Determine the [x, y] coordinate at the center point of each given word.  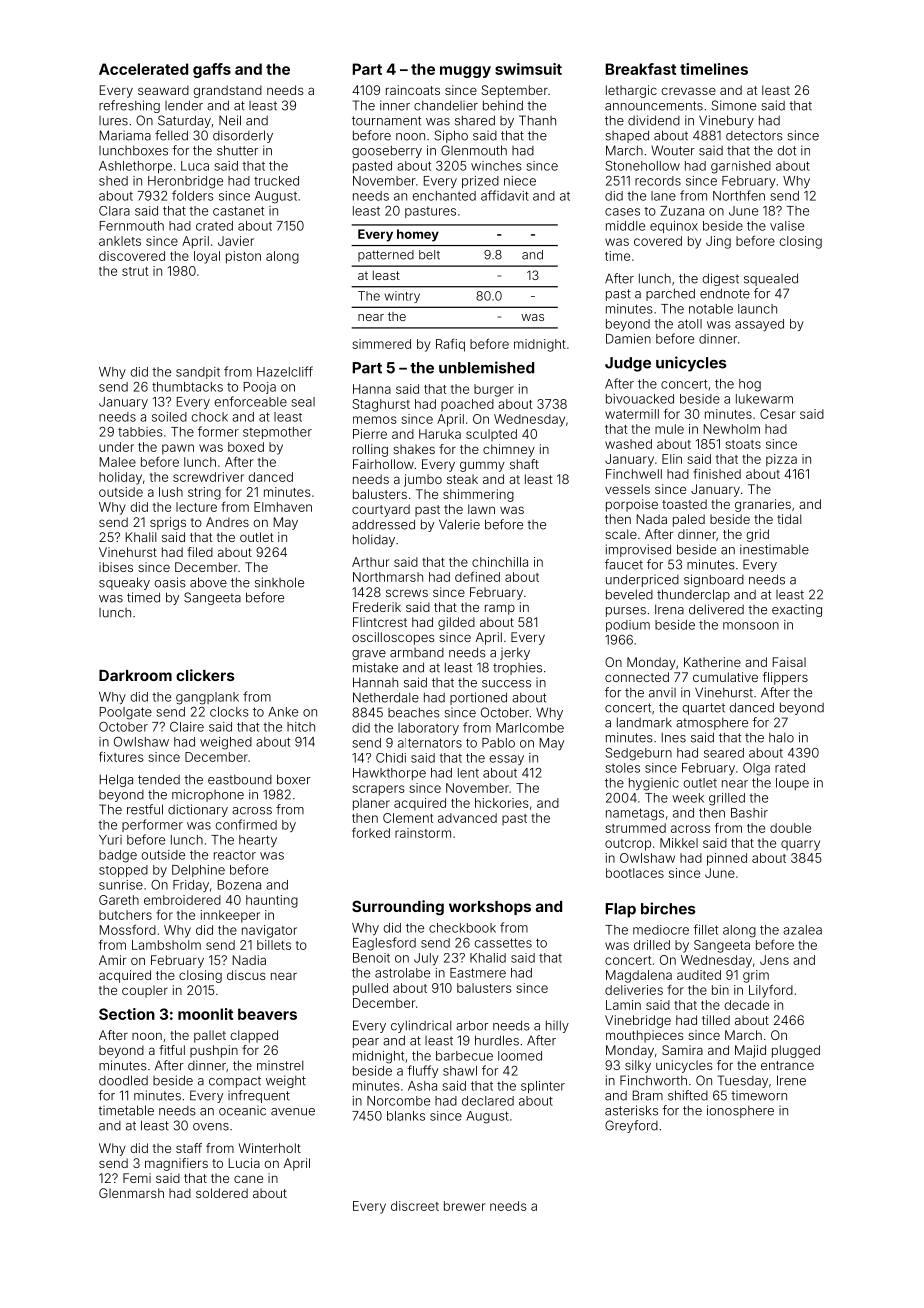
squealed [771, 279]
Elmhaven [283, 507]
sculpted [491, 435]
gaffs [212, 70]
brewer [464, 1206]
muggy [465, 72]
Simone [733, 105]
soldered [222, 1193]
